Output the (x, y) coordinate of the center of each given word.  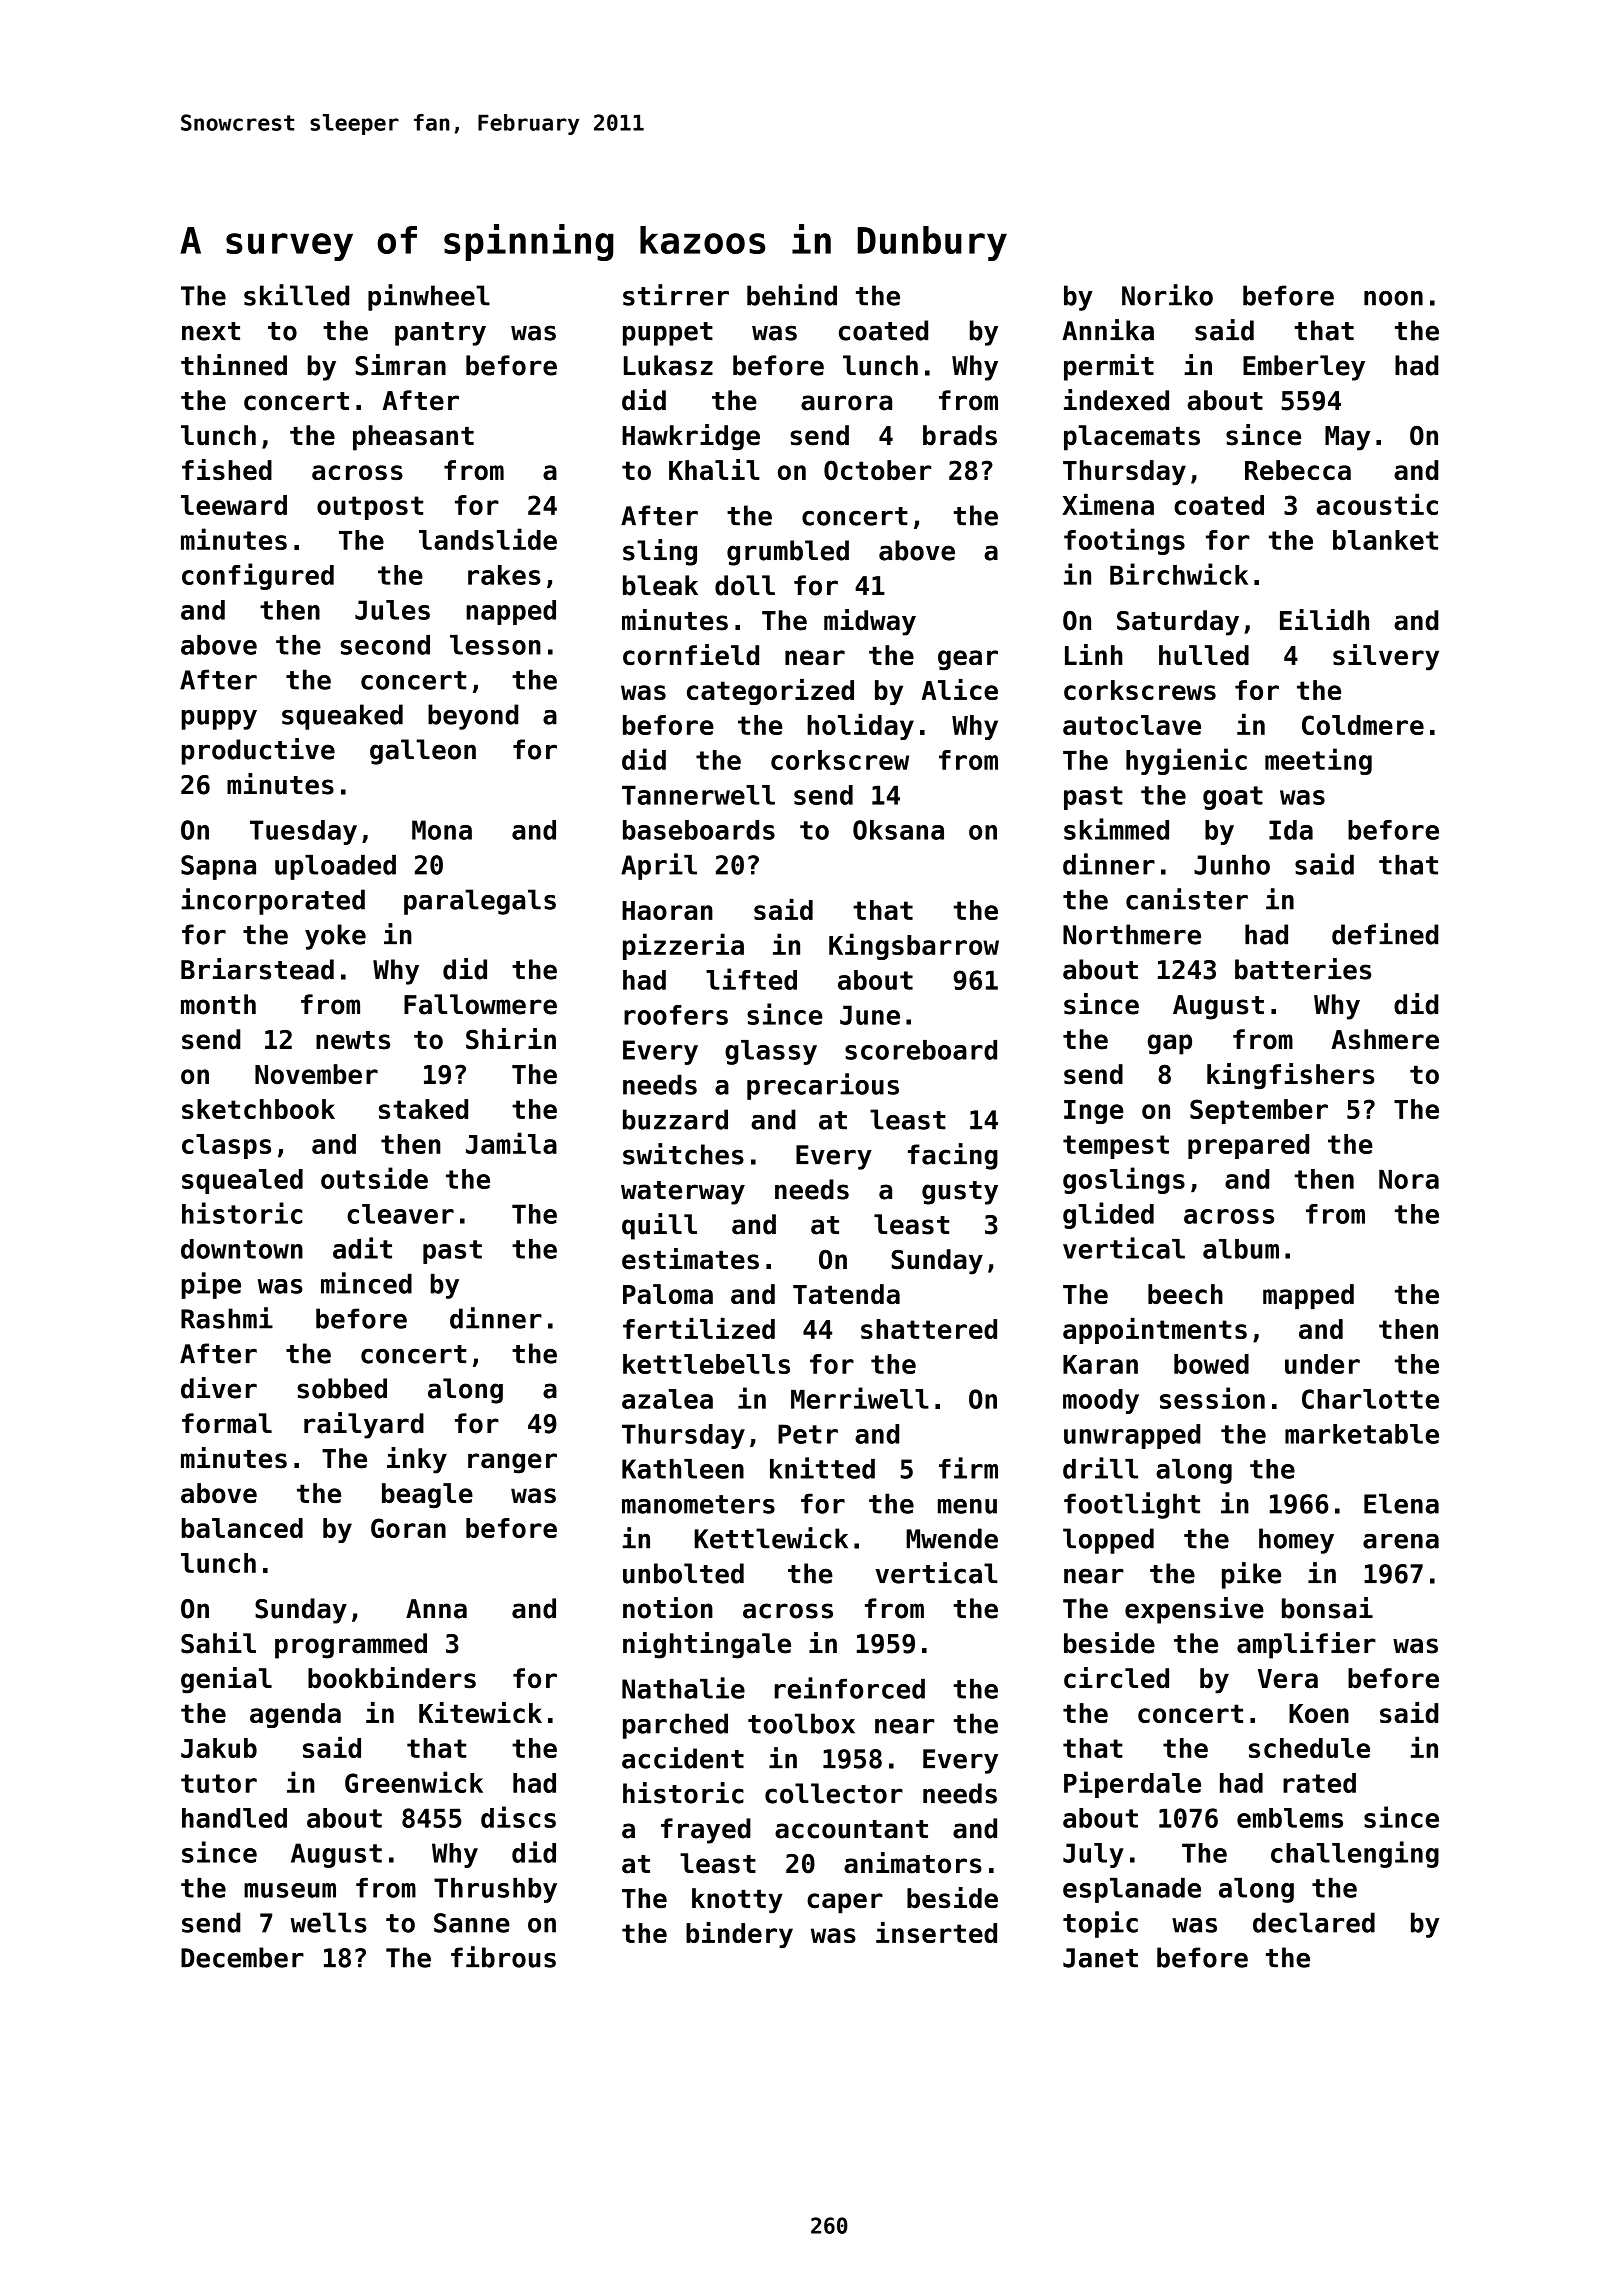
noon (1393, 298)
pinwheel (429, 297)
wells (329, 1922)
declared (1314, 1922)
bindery (739, 1935)
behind (792, 295)
